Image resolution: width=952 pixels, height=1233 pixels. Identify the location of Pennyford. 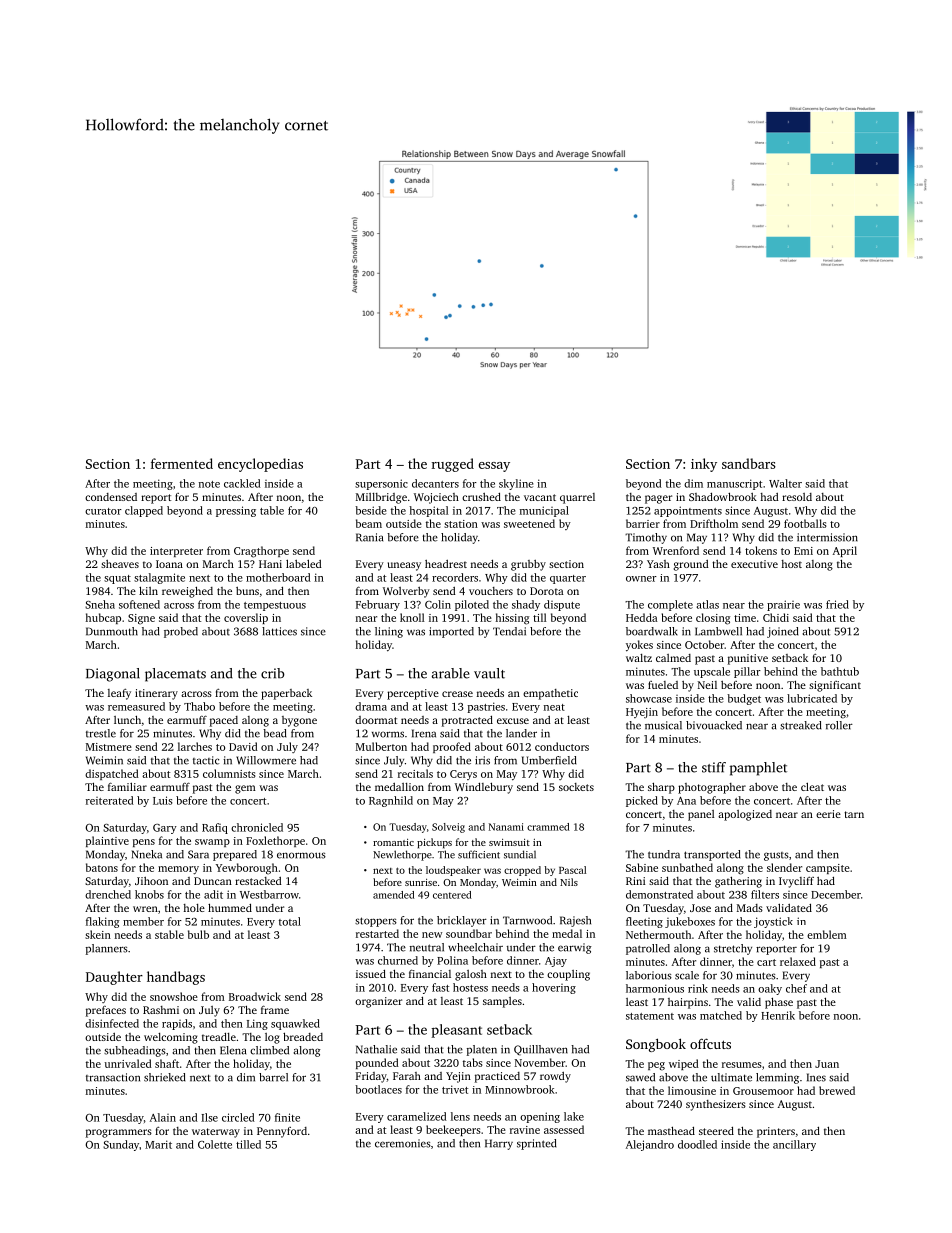
(282, 1132).
